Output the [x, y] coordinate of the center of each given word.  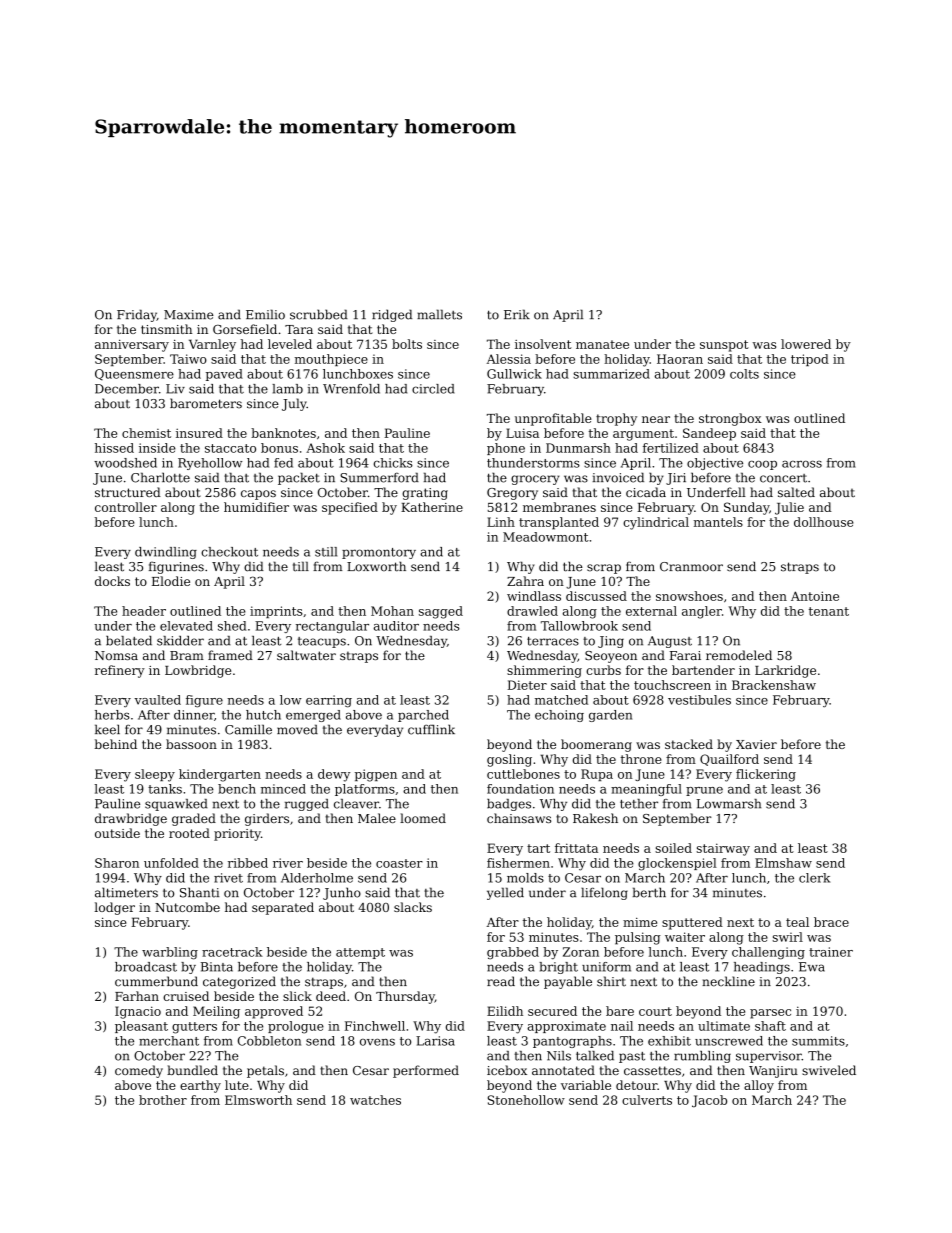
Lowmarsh [729, 804]
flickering [766, 775]
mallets [439, 314]
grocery [535, 480]
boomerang [596, 745]
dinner [194, 715]
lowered [806, 344]
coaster [399, 863]
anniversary [132, 345]
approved [274, 1012]
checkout [229, 552]
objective [715, 464]
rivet [228, 878]
